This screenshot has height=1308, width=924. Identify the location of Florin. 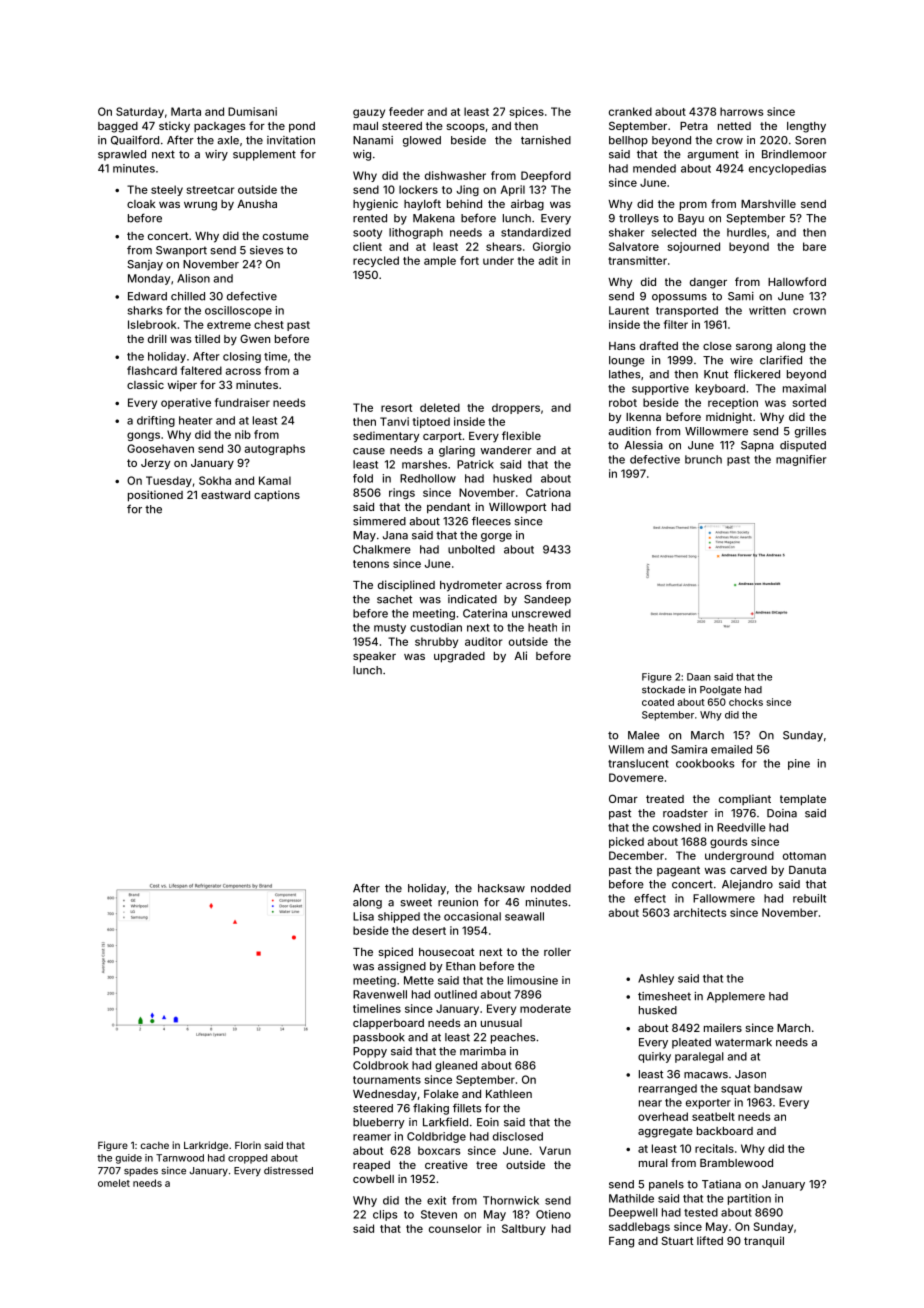
(248, 1145).
